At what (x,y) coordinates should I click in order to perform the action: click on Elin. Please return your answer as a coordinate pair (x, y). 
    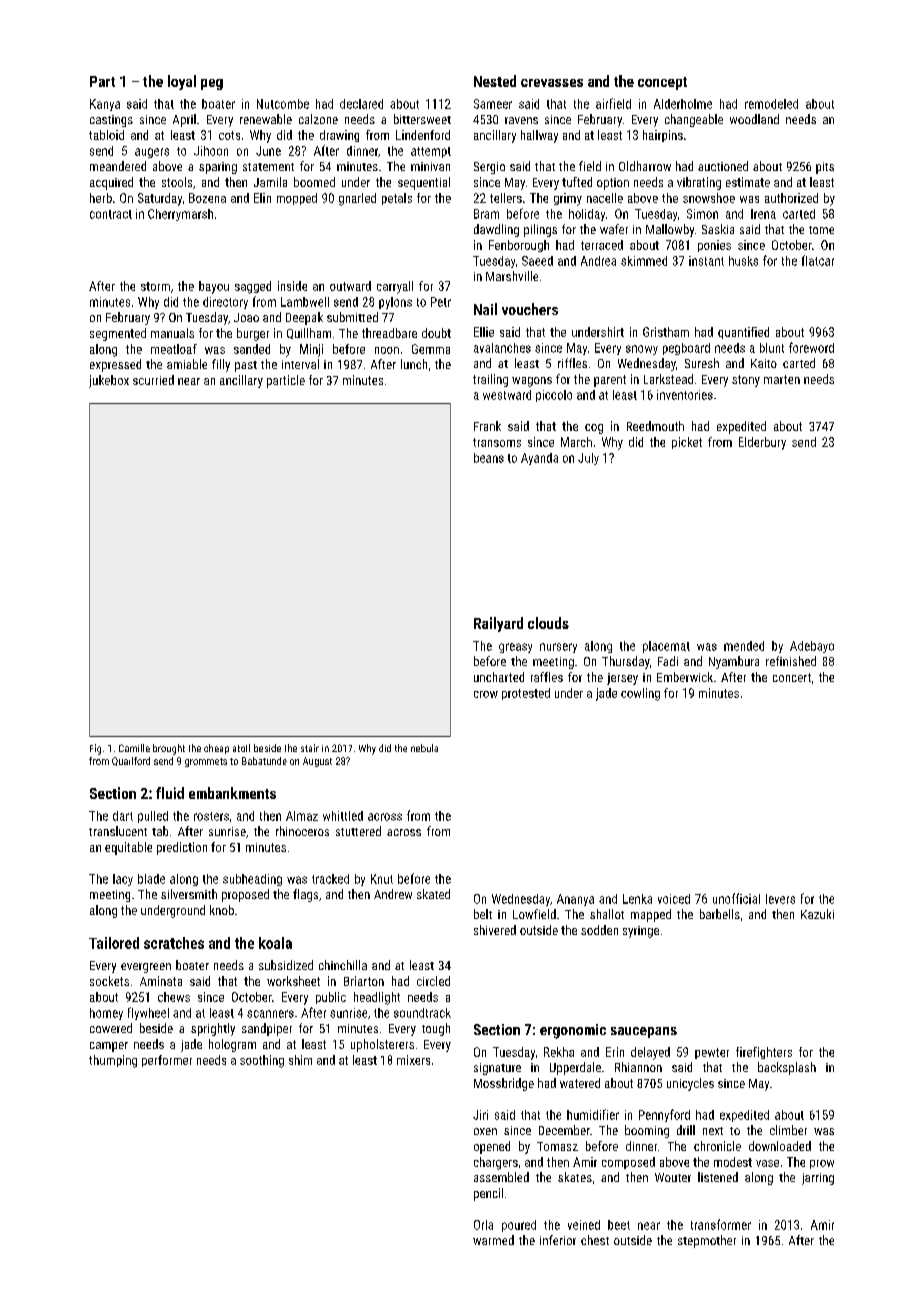
    Looking at the image, I should click on (262, 198).
